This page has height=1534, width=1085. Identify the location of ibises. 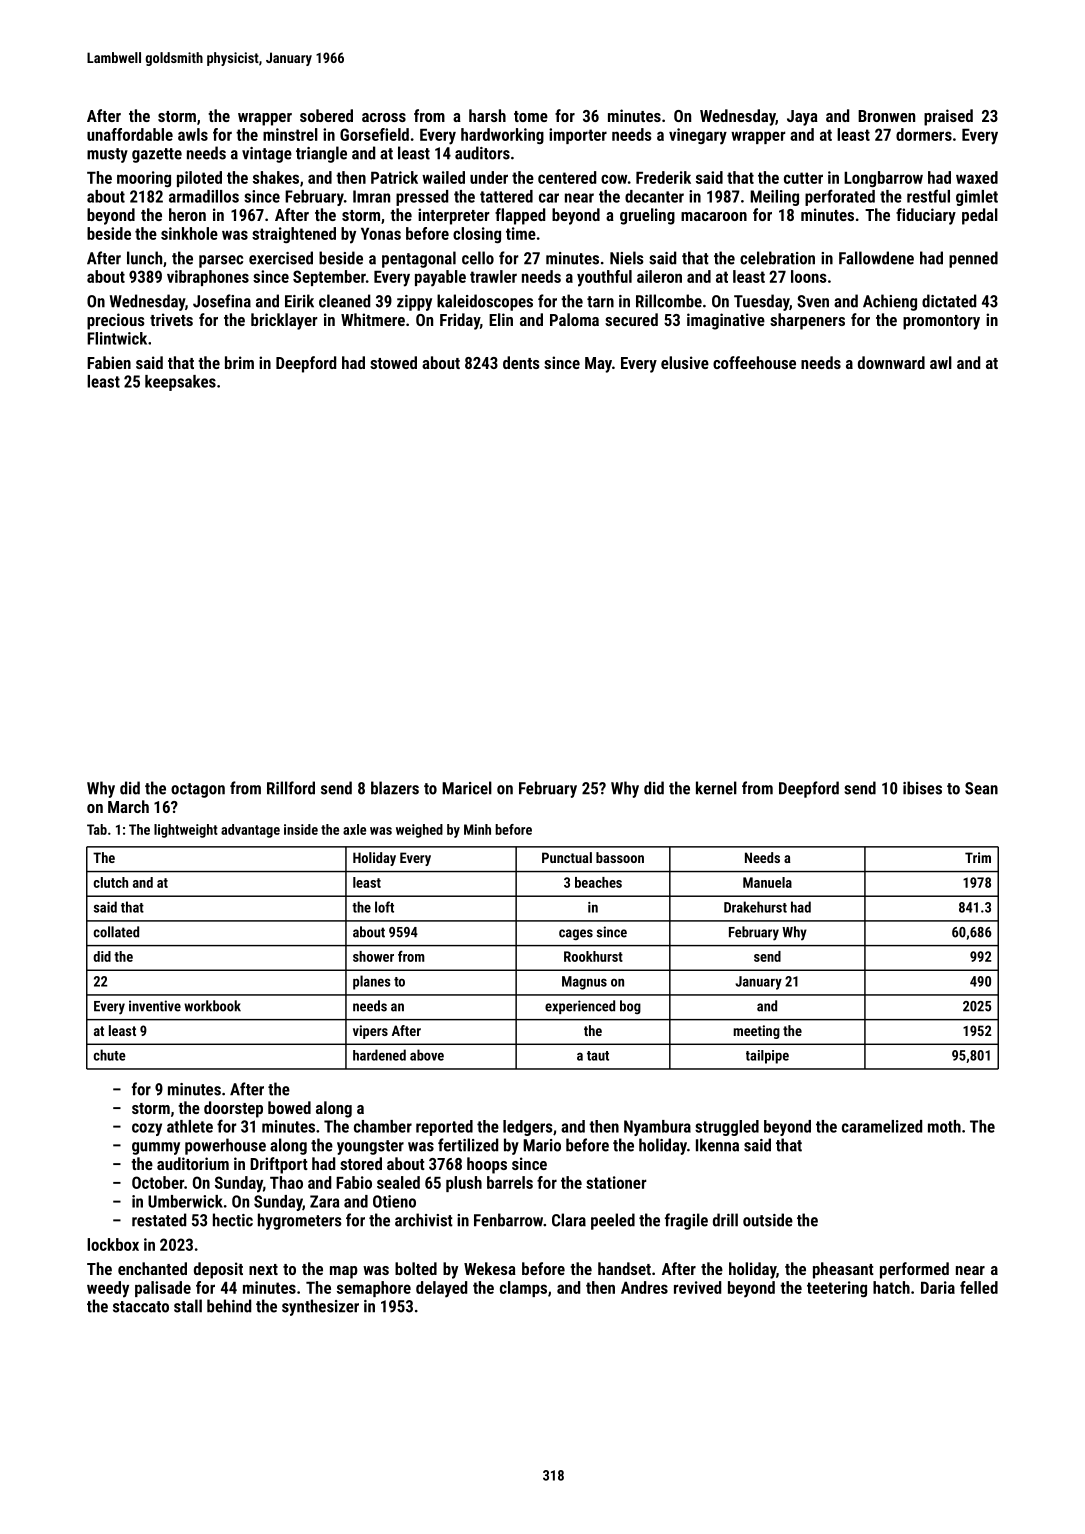
(922, 788).
